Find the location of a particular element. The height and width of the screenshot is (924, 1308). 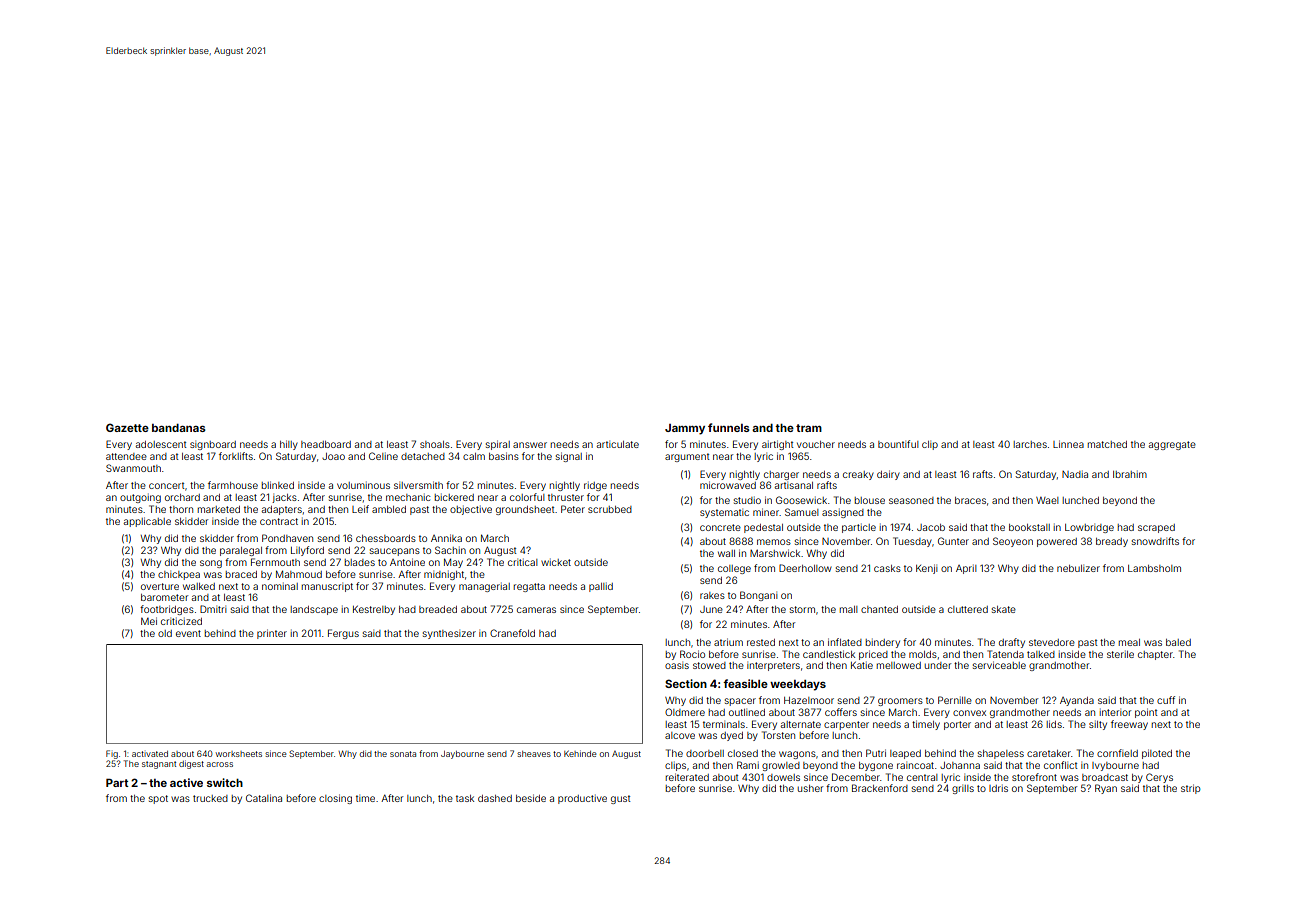

Ibrahim is located at coordinates (1130, 474).
